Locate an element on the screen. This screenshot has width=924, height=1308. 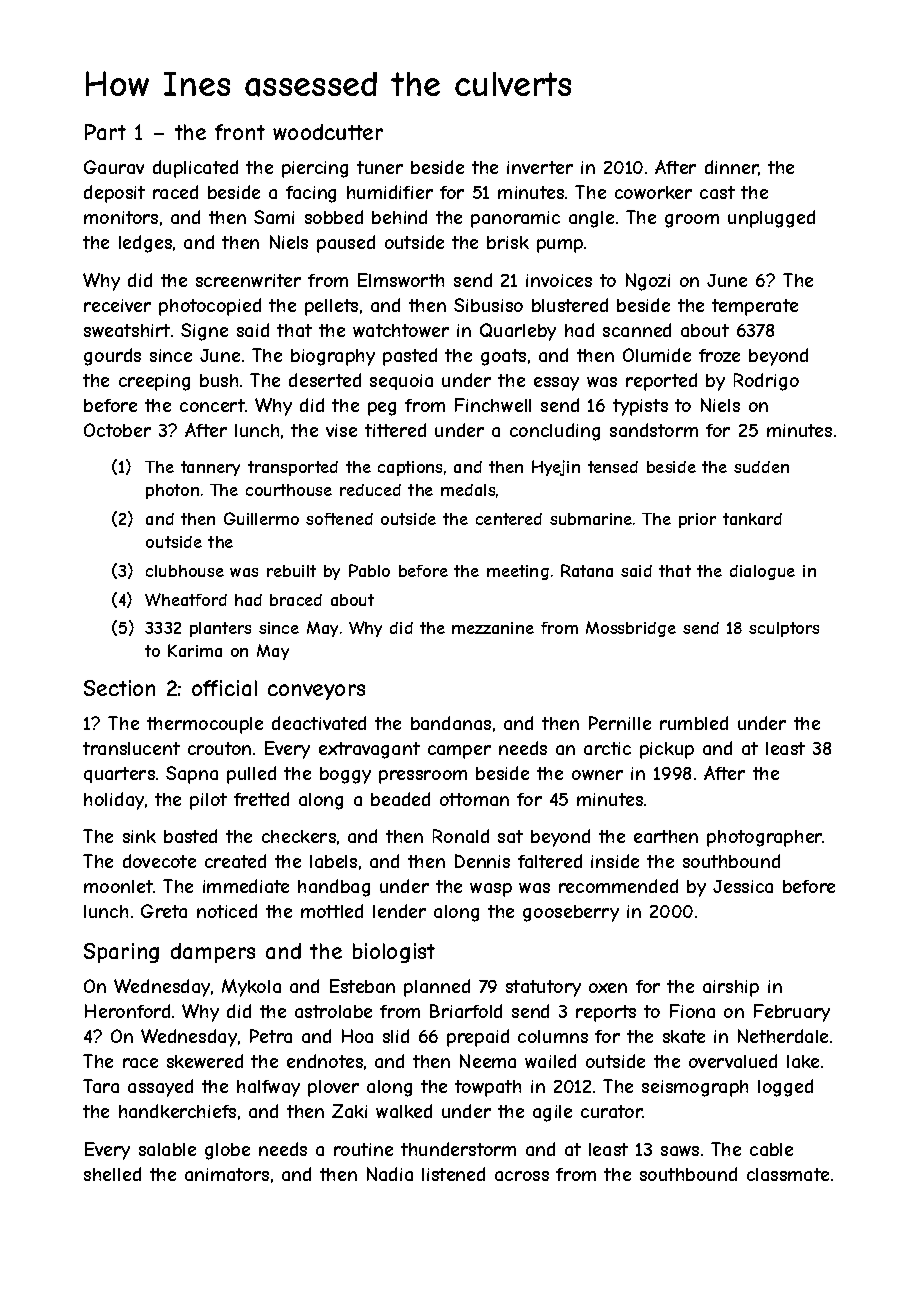
translucent is located at coordinates (131, 748).
